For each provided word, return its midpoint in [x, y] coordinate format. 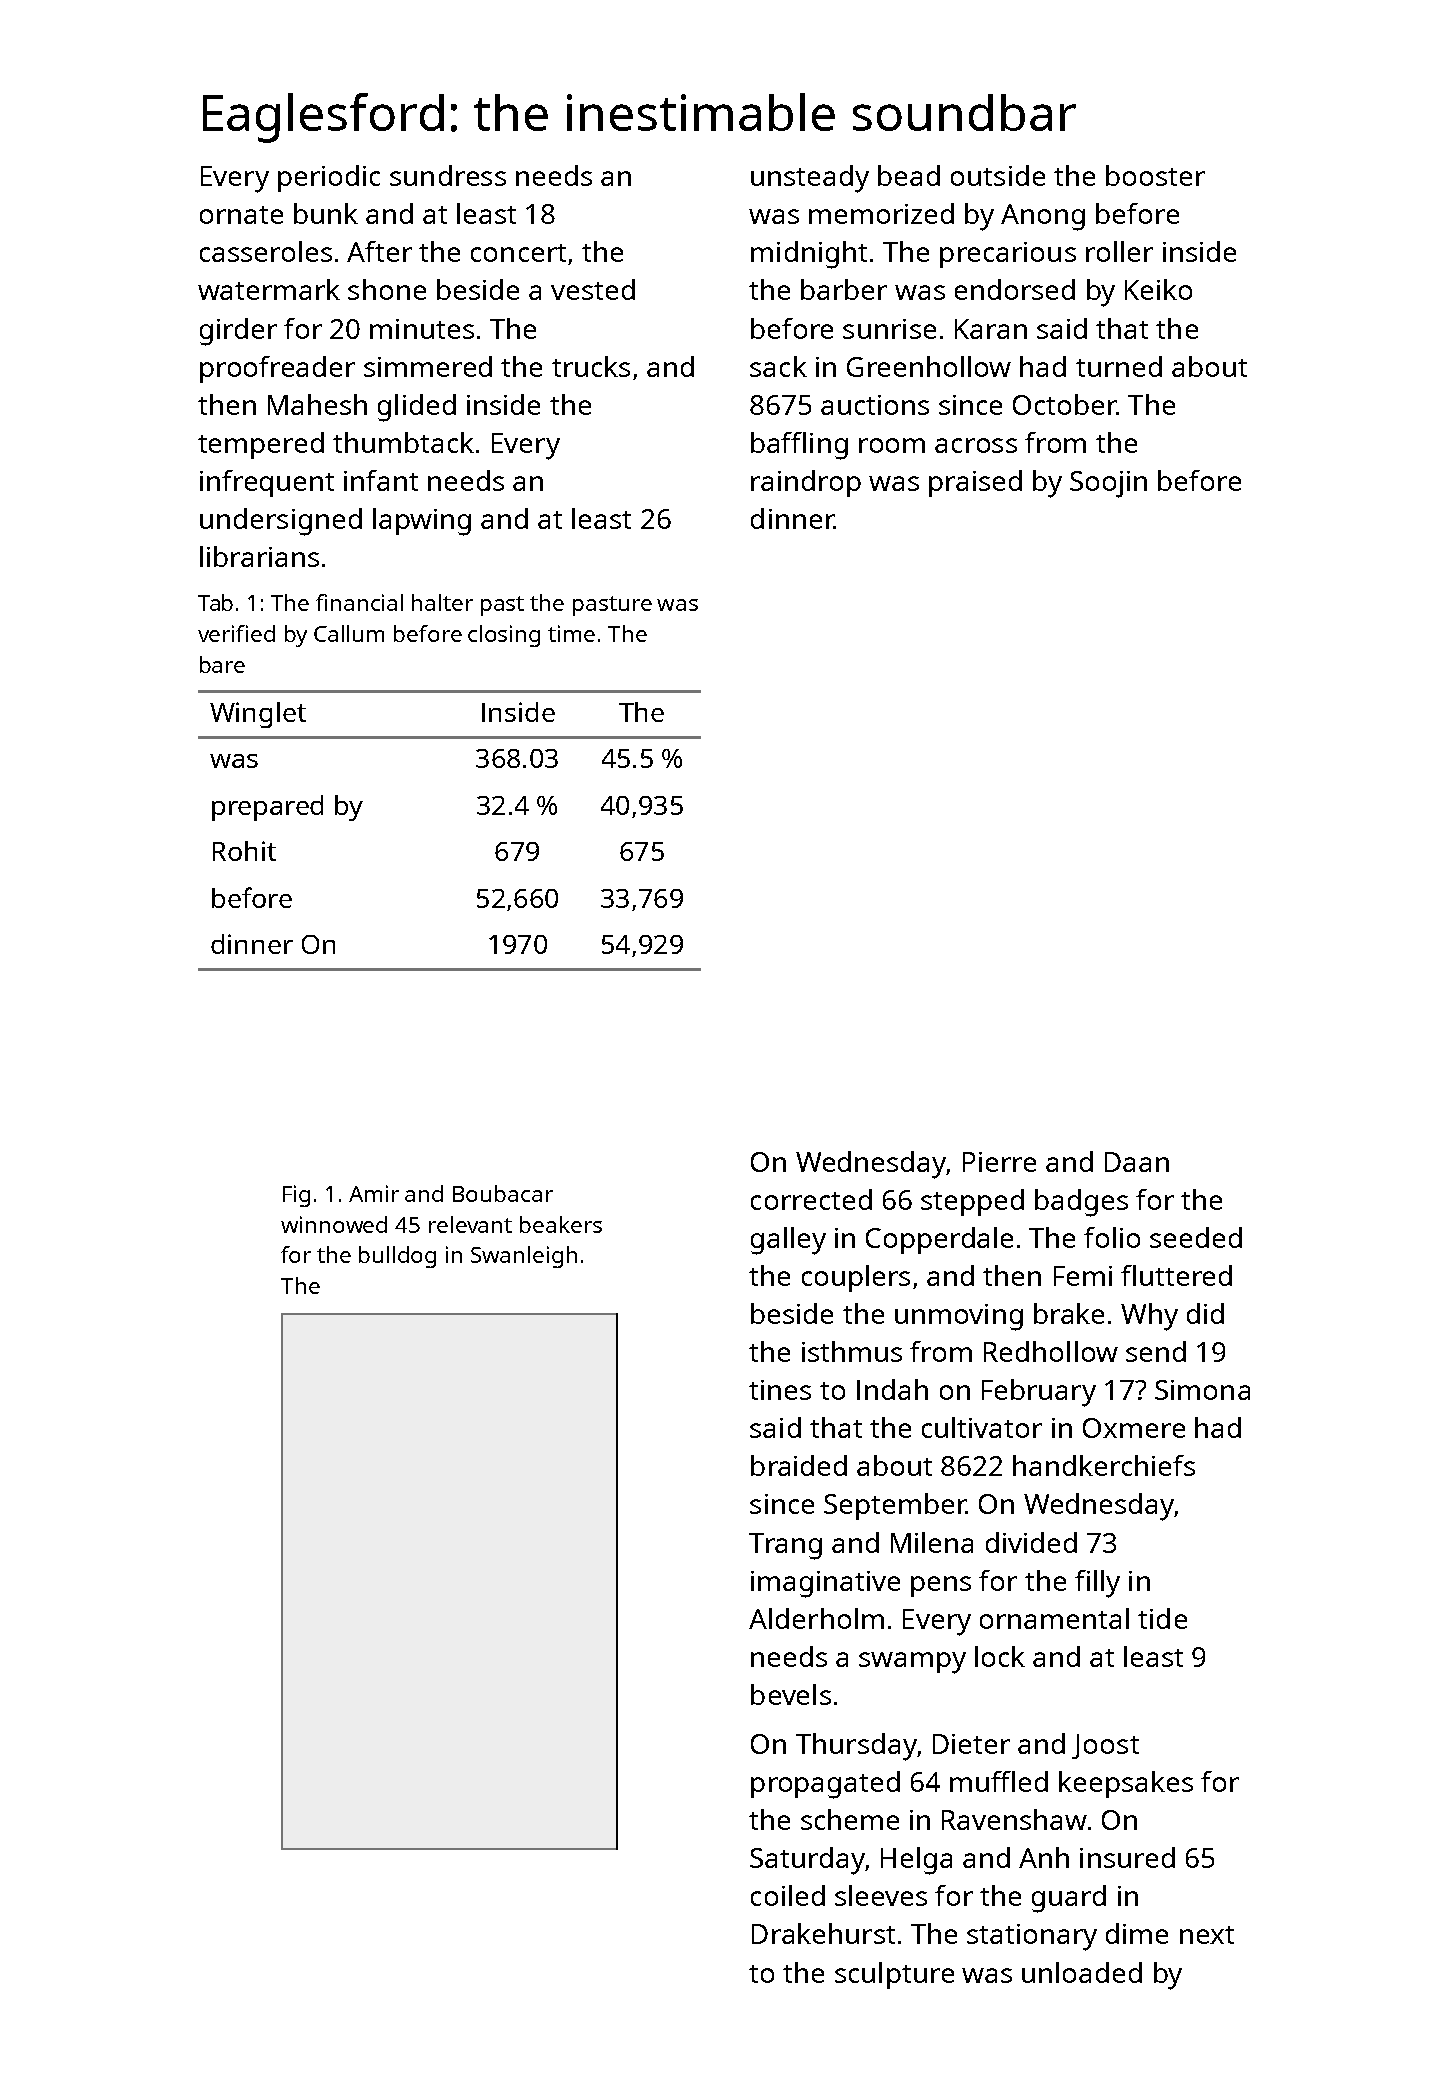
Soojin [1108, 484]
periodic [329, 178]
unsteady [810, 179]
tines [780, 1390]
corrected [811, 1199]
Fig [296, 1196]
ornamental [1054, 1618]
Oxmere [1134, 1428]
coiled [788, 1895]
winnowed [334, 1224]
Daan [1137, 1162]
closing [504, 636]
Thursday [856, 1747]
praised [975, 483]
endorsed [1015, 289]
